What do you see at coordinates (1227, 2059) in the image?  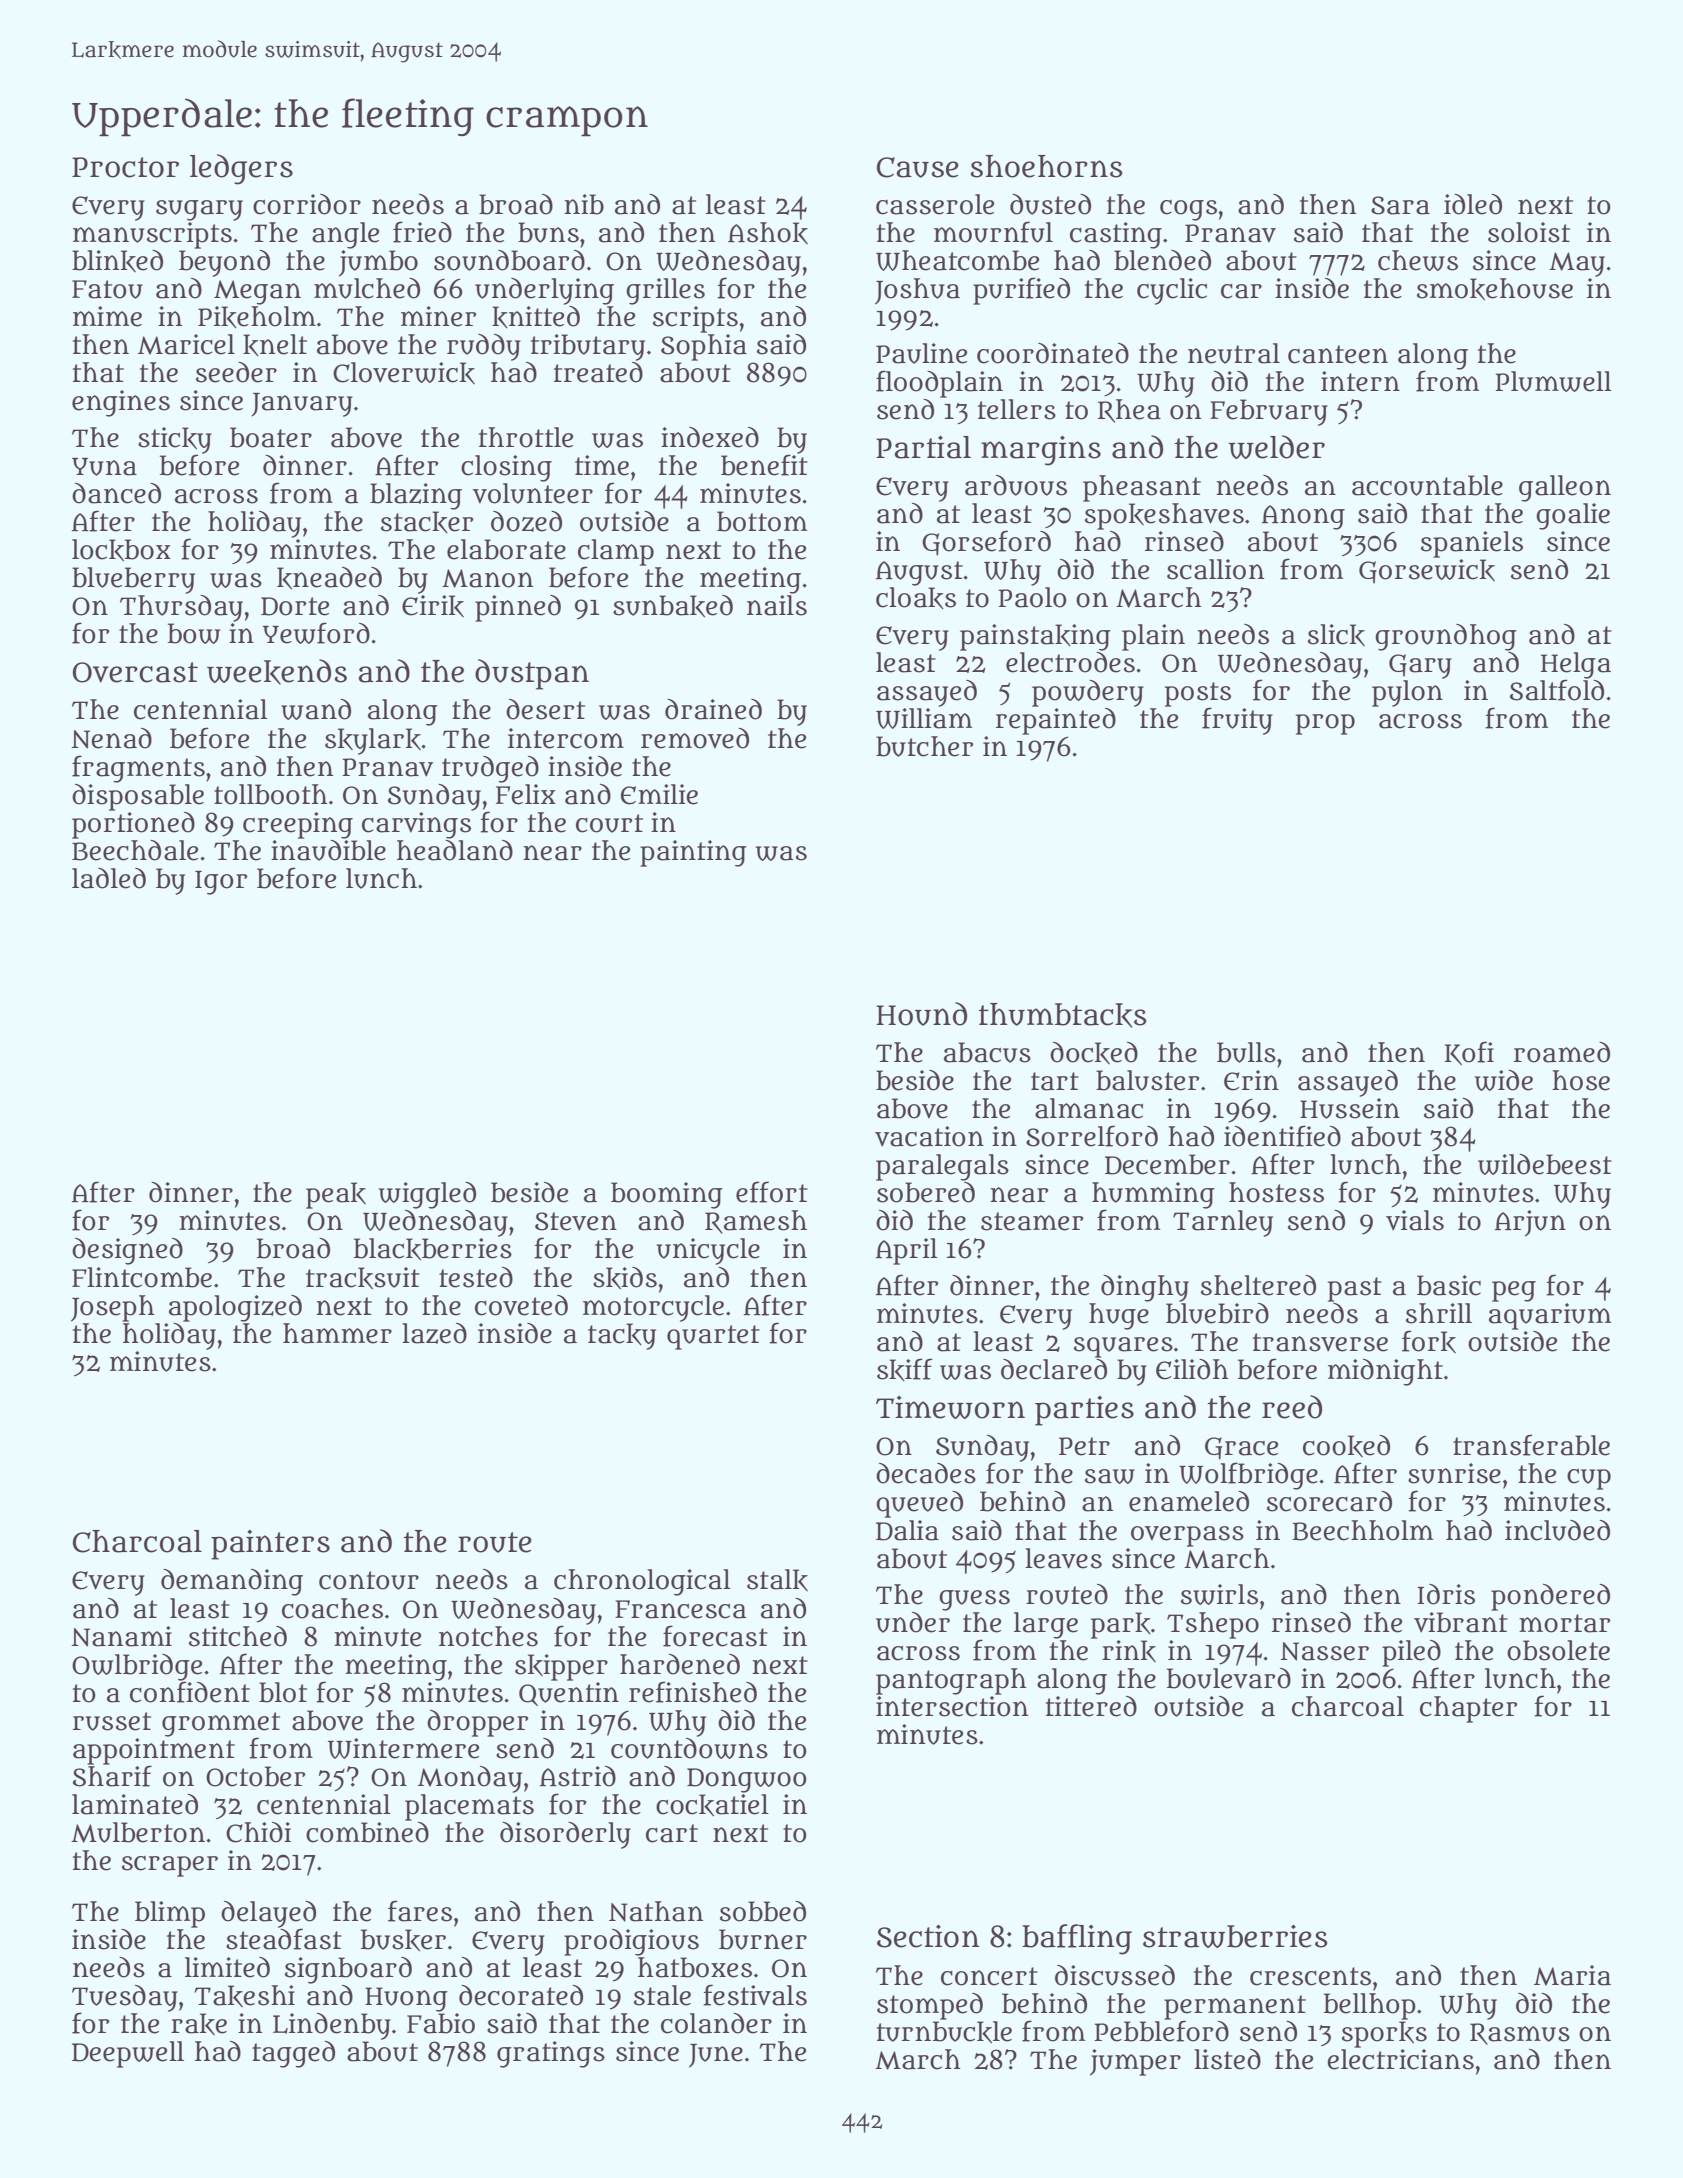 I see `listed` at bounding box center [1227, 2059].
